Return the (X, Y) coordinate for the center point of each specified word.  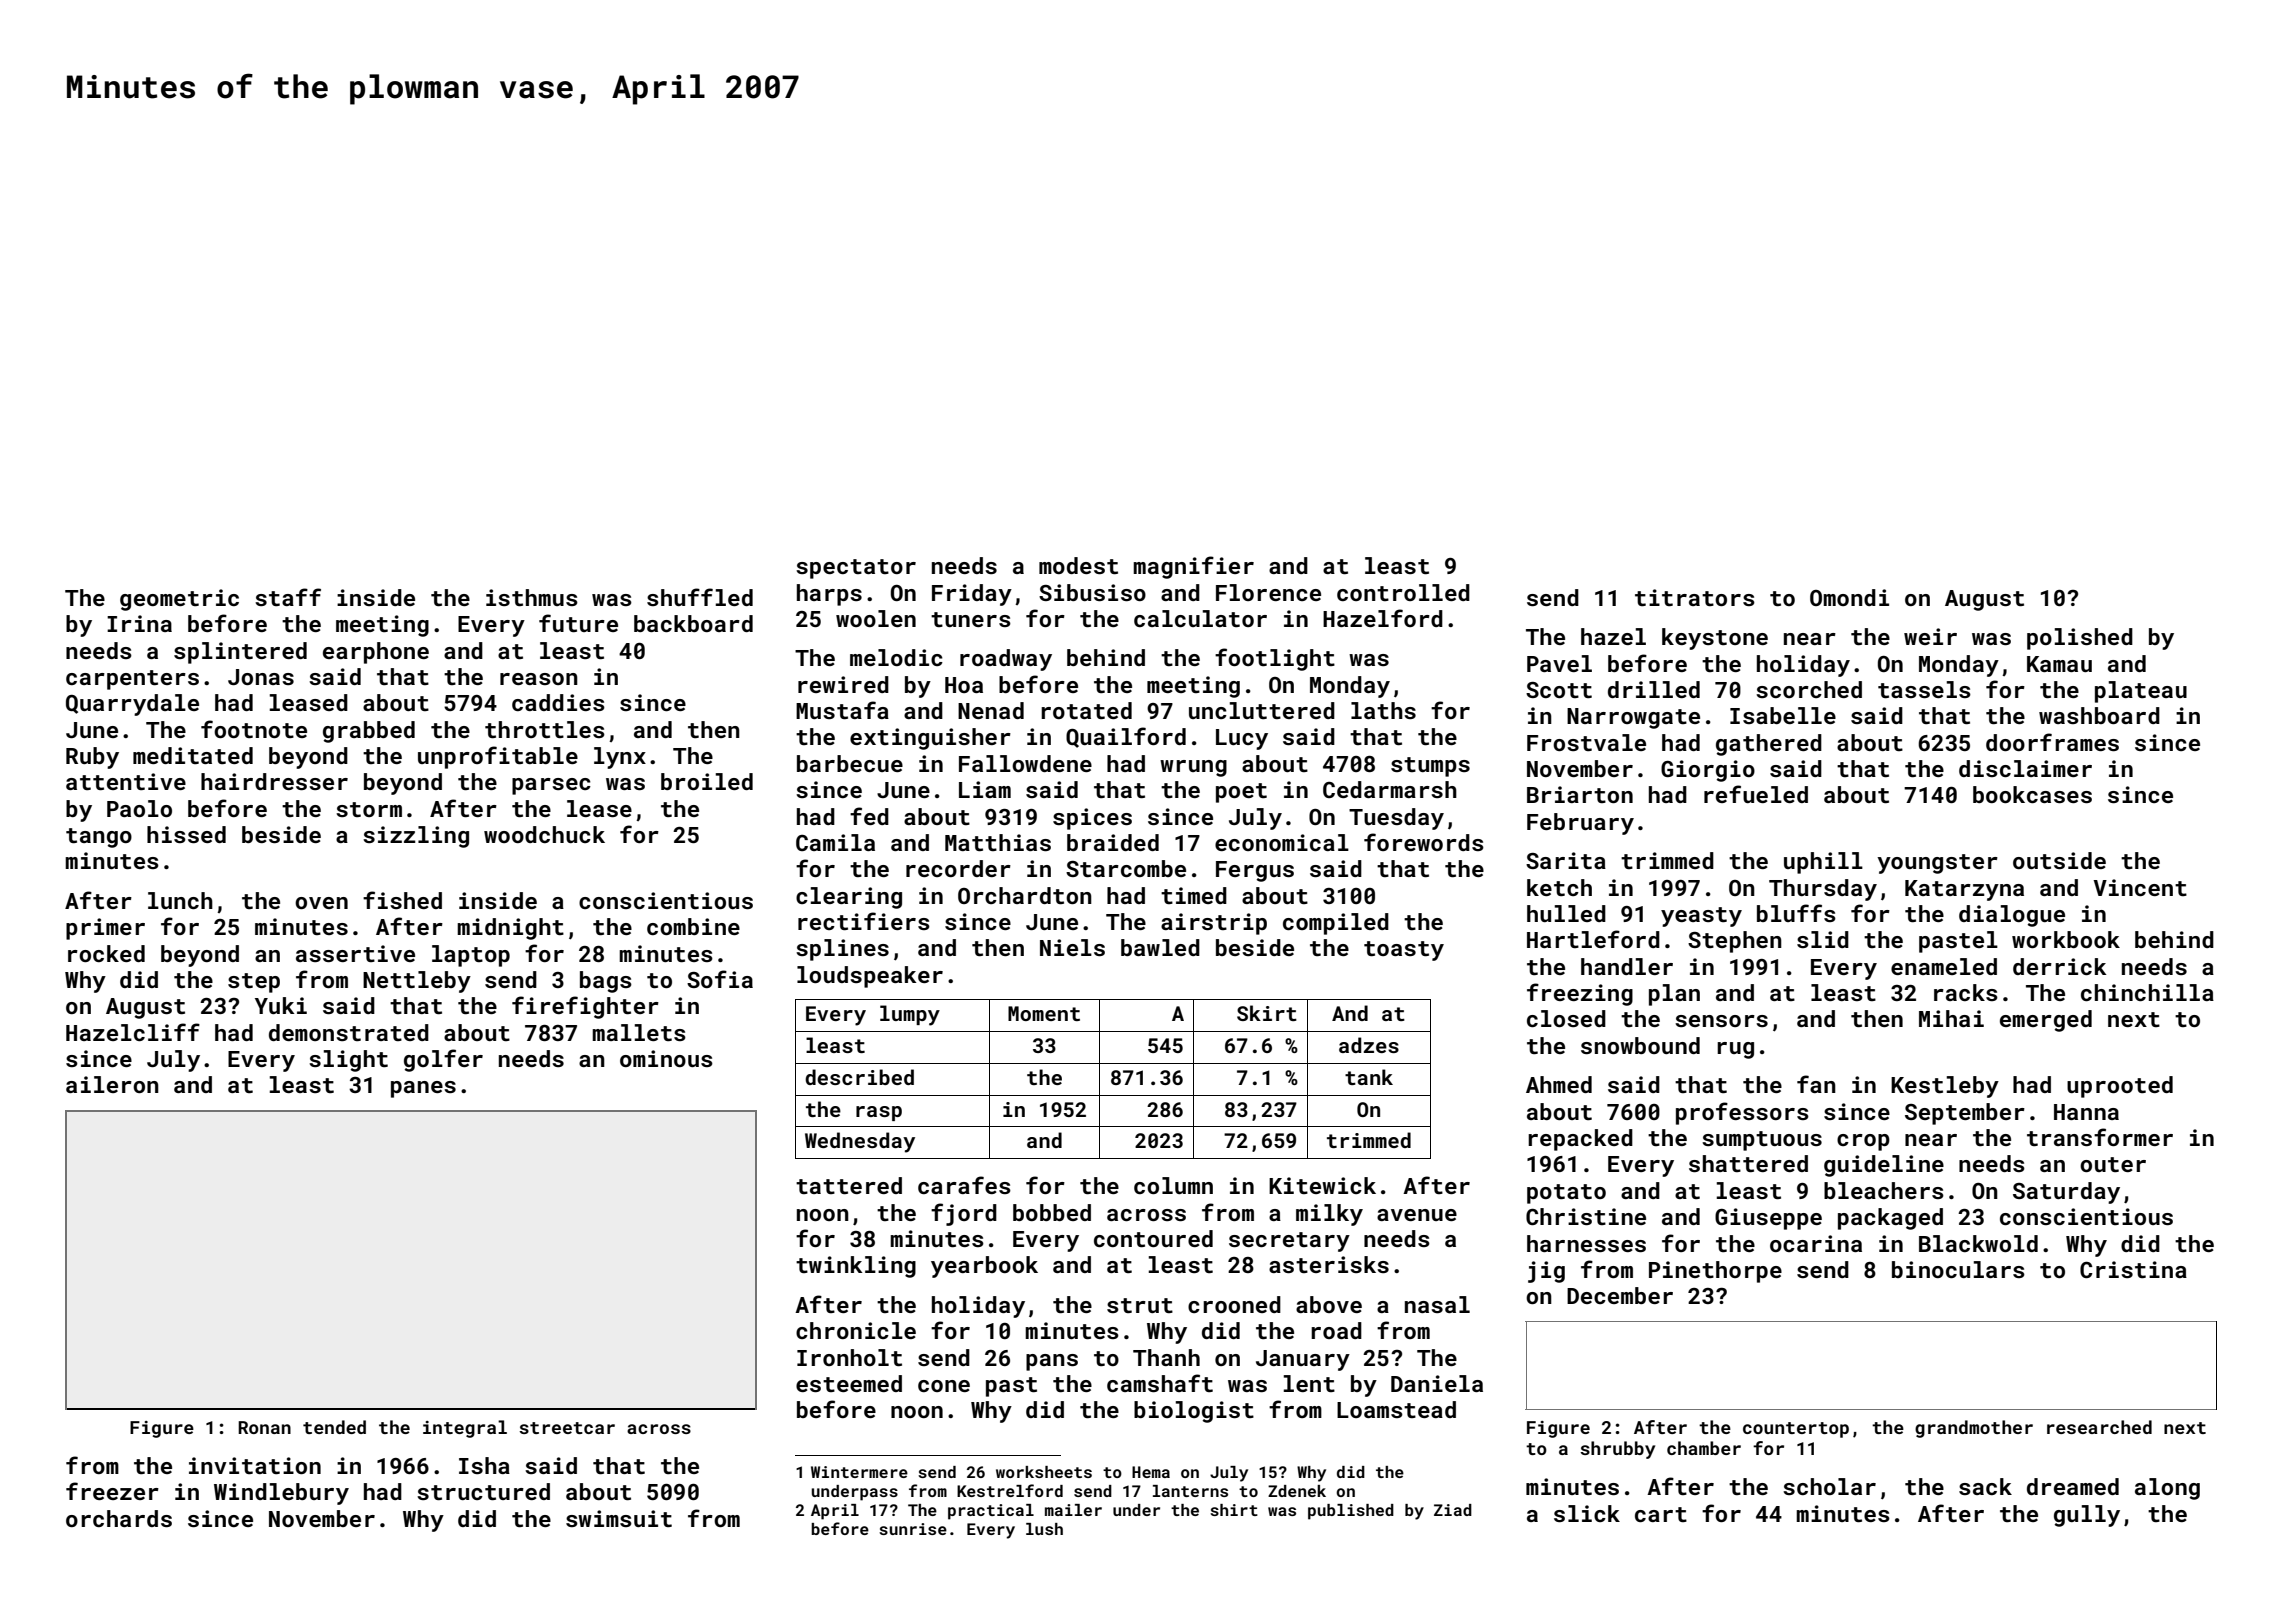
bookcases (2032, 794)
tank (1369, 1077)
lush (1044, 1529)
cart (1661, 1514)
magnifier (1193, 567)
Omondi (1849, 597)
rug (1735, 1050)
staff (288, 597)
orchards (119, 1518)
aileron (112, 1084)
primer (105, 929)
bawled (1160, 947)
